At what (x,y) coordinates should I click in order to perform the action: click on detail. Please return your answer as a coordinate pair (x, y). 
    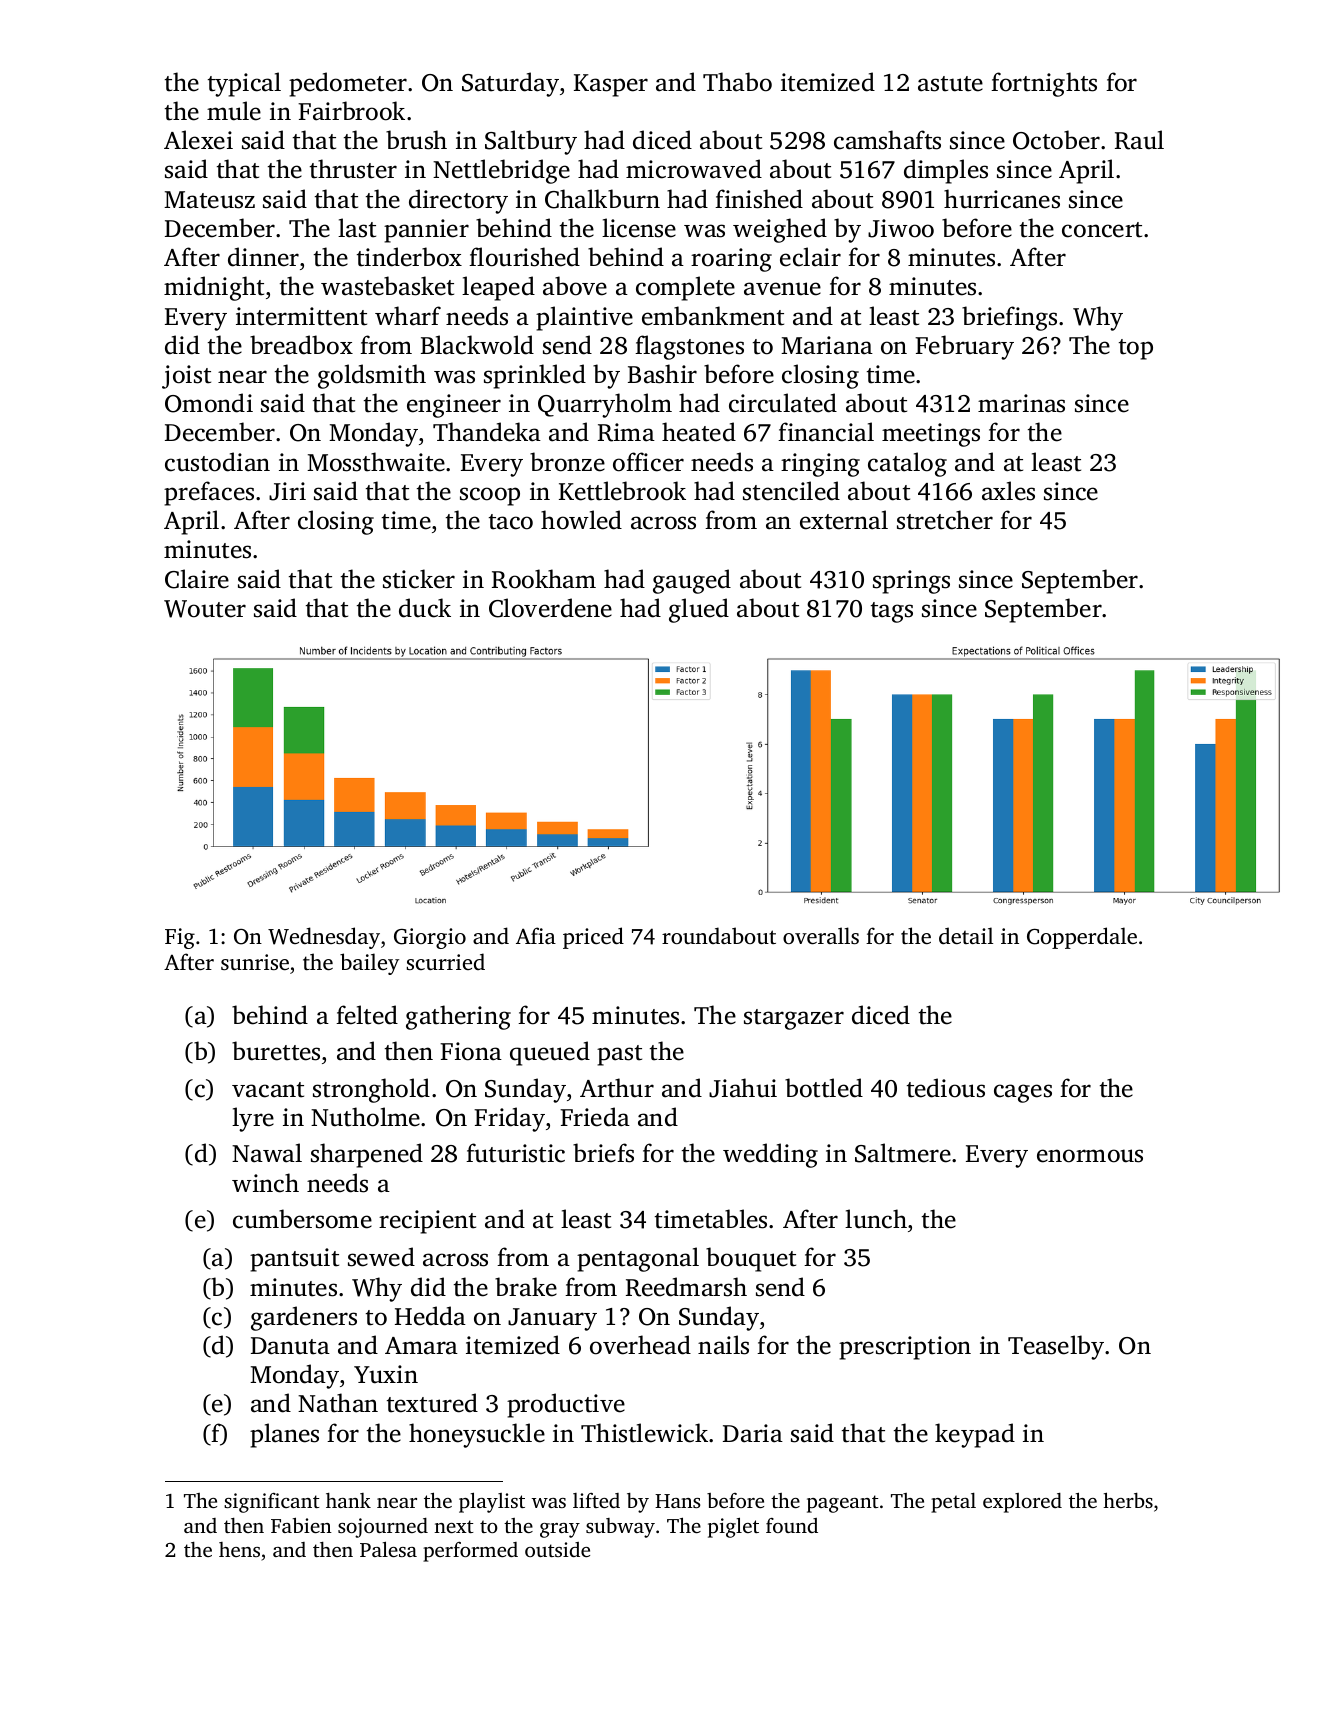
    Looking at the image, I should click on (966, 935).
